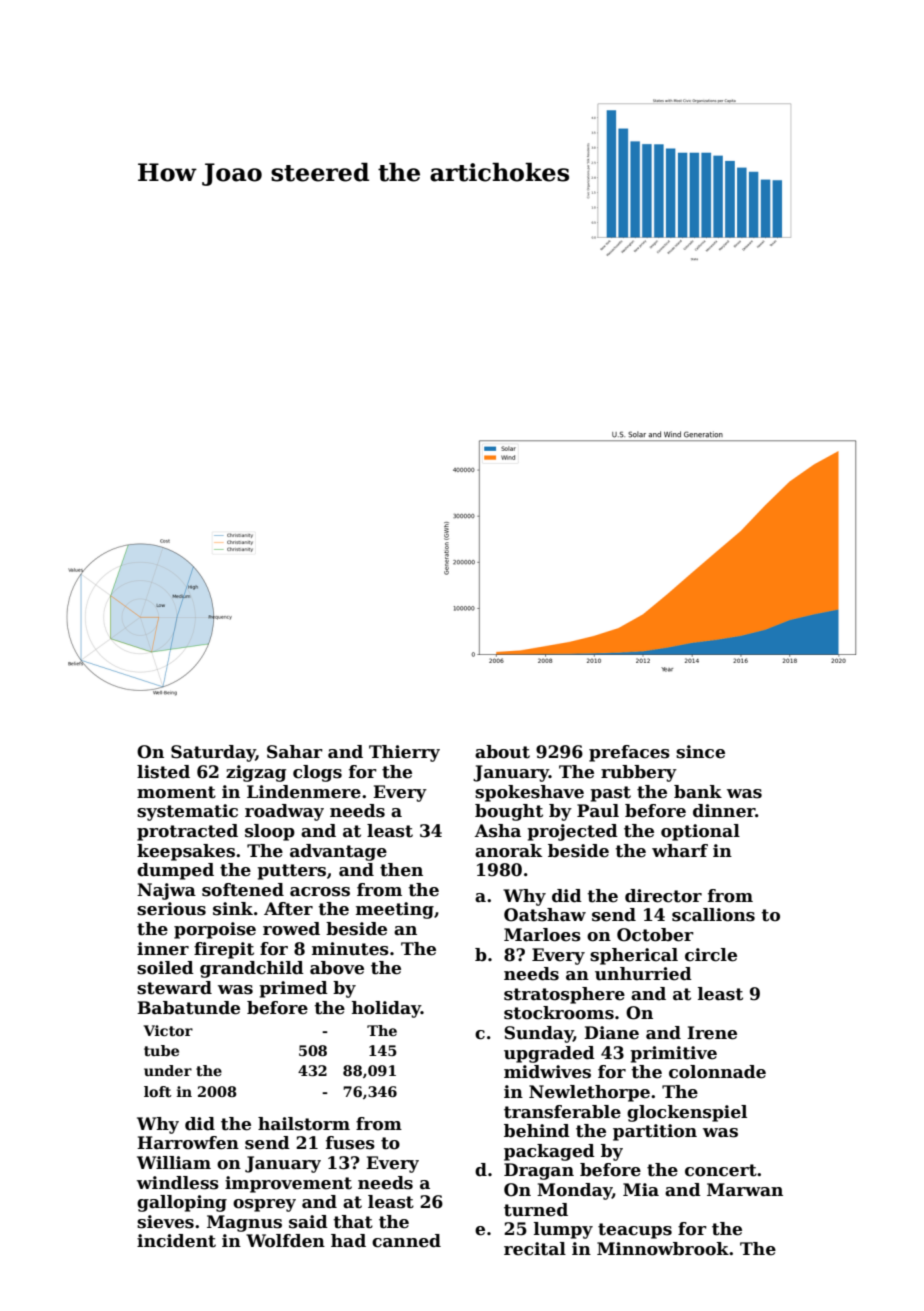  Describe the element at coordinates (293, 989) in the image. I see `primed` at that location.
